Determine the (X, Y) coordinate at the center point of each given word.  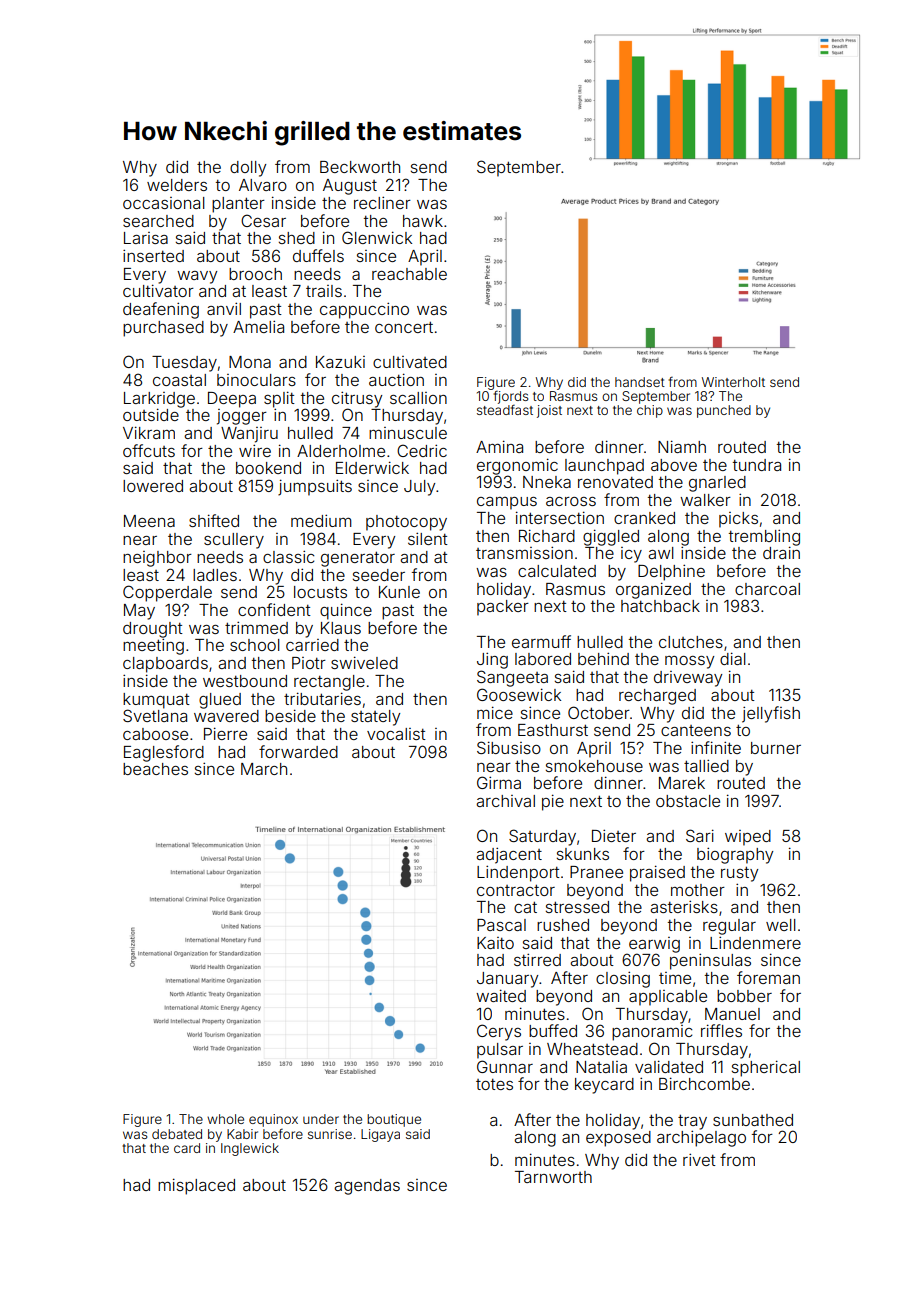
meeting (153, 646)
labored (543, 659)
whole (225, 1119)
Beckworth (360, 167)
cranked (644, 518)
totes (494, 1084)
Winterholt (733, 382)
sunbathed (753, 1120)
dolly (248, 169)
